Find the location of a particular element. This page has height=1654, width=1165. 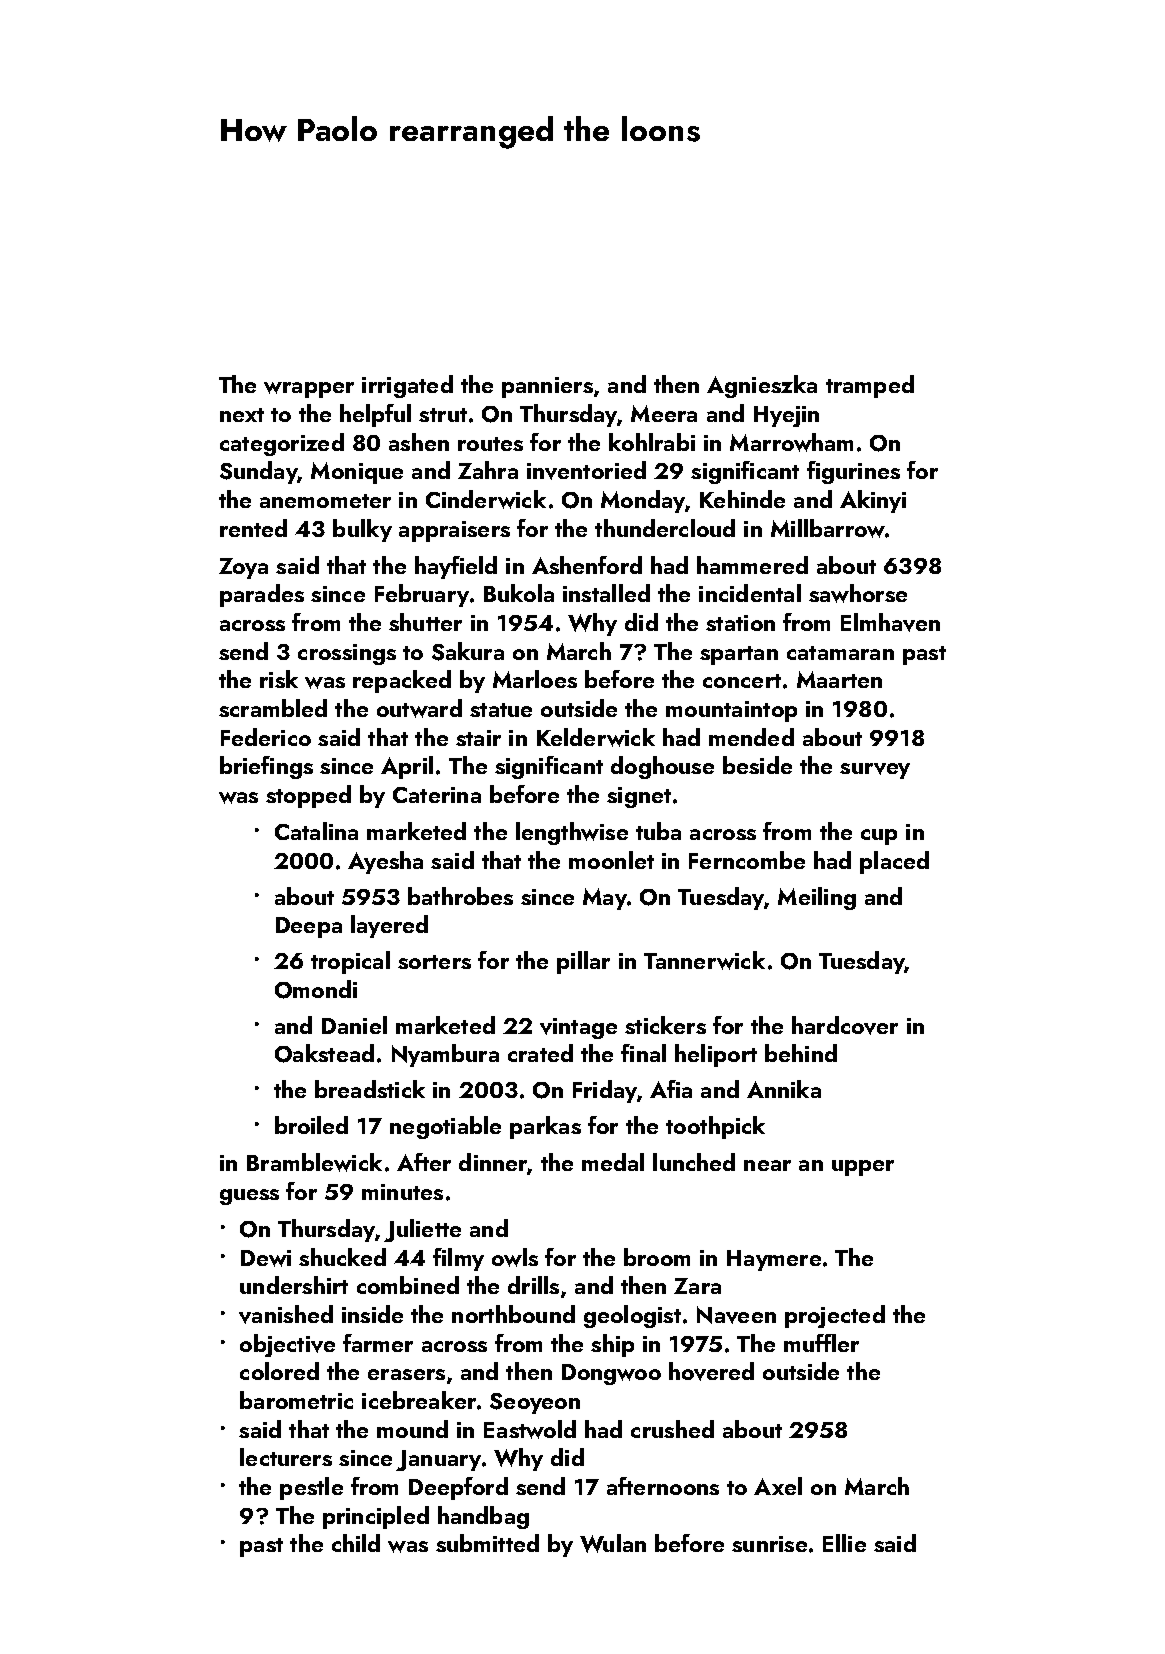

shucked is located at coordinates (342, 1257).
